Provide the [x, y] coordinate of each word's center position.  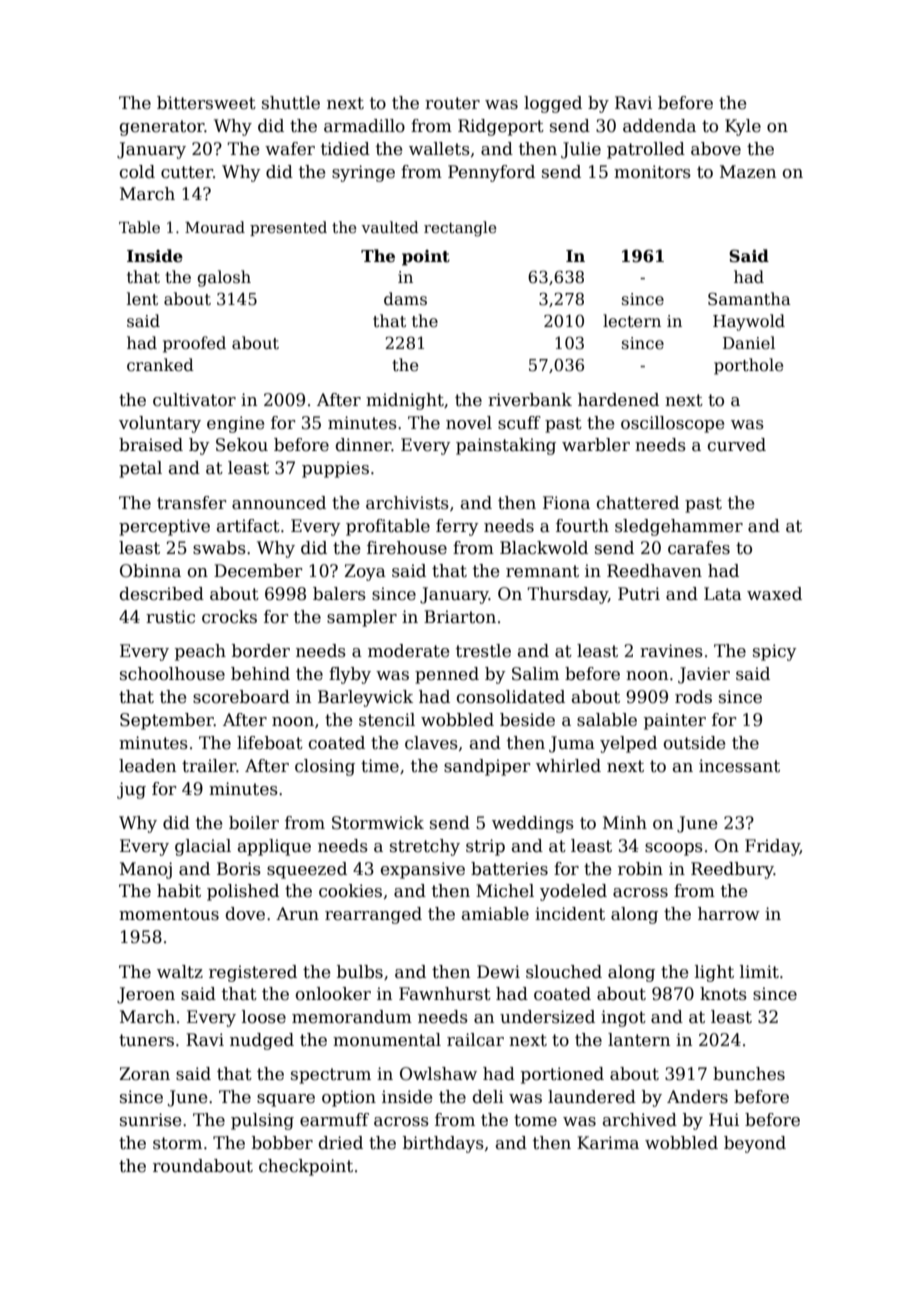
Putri [639, 594]
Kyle [743, 127]
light [714, 973]
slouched [564, 972]
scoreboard [241, 697]
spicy [775, 652]
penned [447, 675]
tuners [146, 1040]
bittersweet [206, 103]
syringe [363, 173]
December [258, 571]
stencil [387, 720]
